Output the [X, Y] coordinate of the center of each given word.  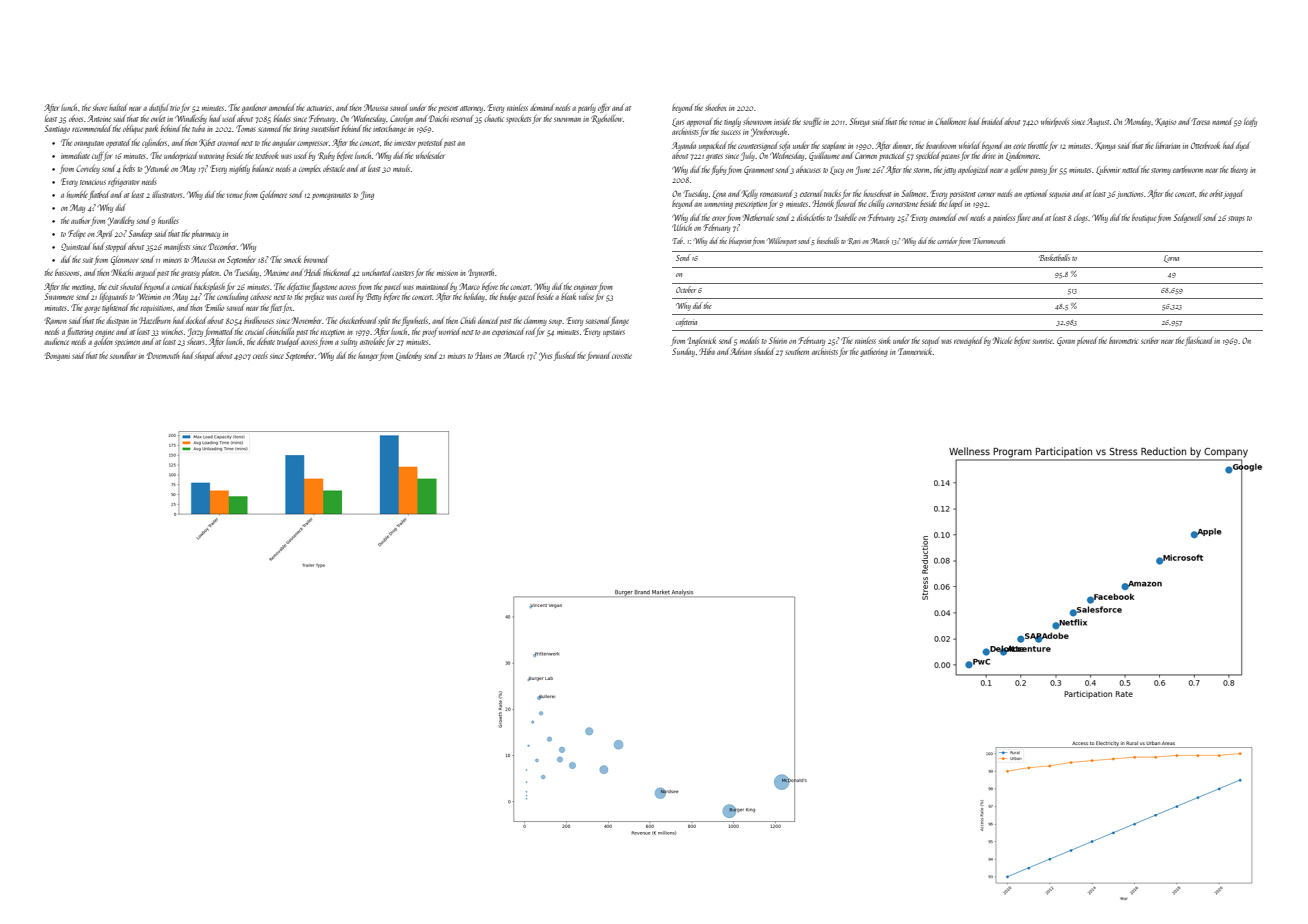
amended [282, 107]
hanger [368, 356]
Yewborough [769, 132]
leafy [1250, 122]
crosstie [622, 356]
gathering [874, 352]
